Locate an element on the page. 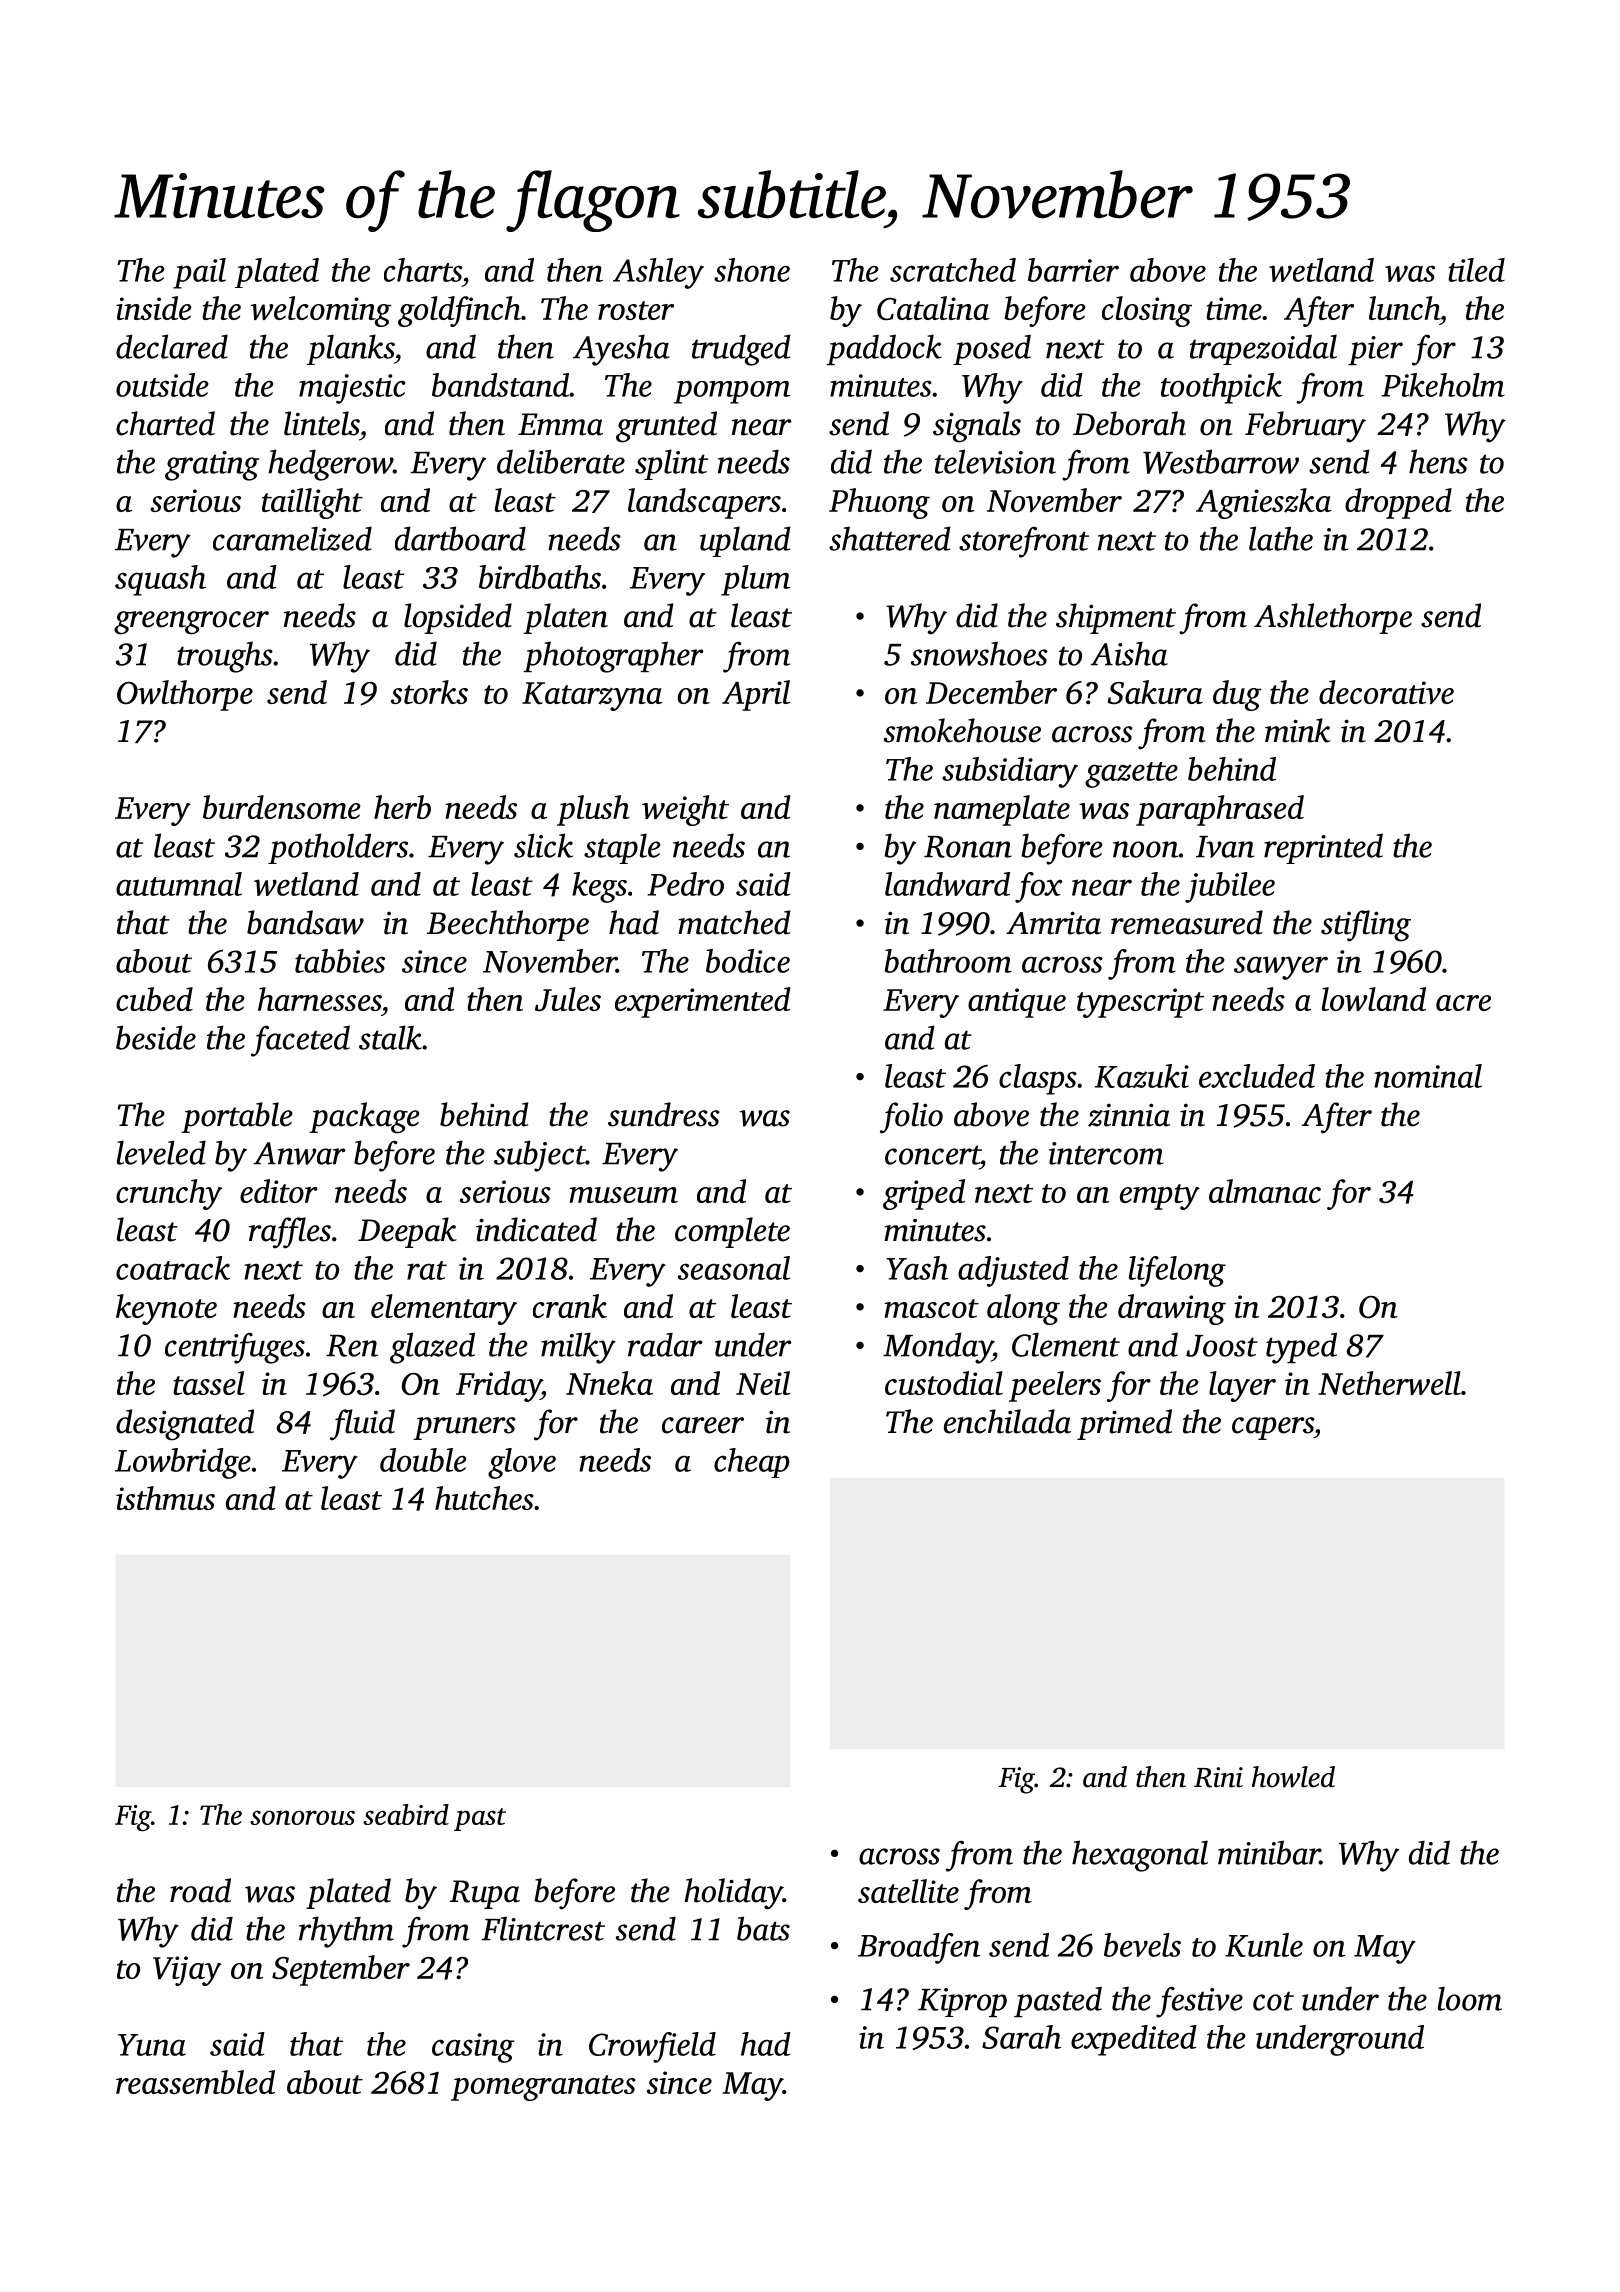 This document has width=1620, height=2292. reassembled is located at coordinates (195, 2082).
